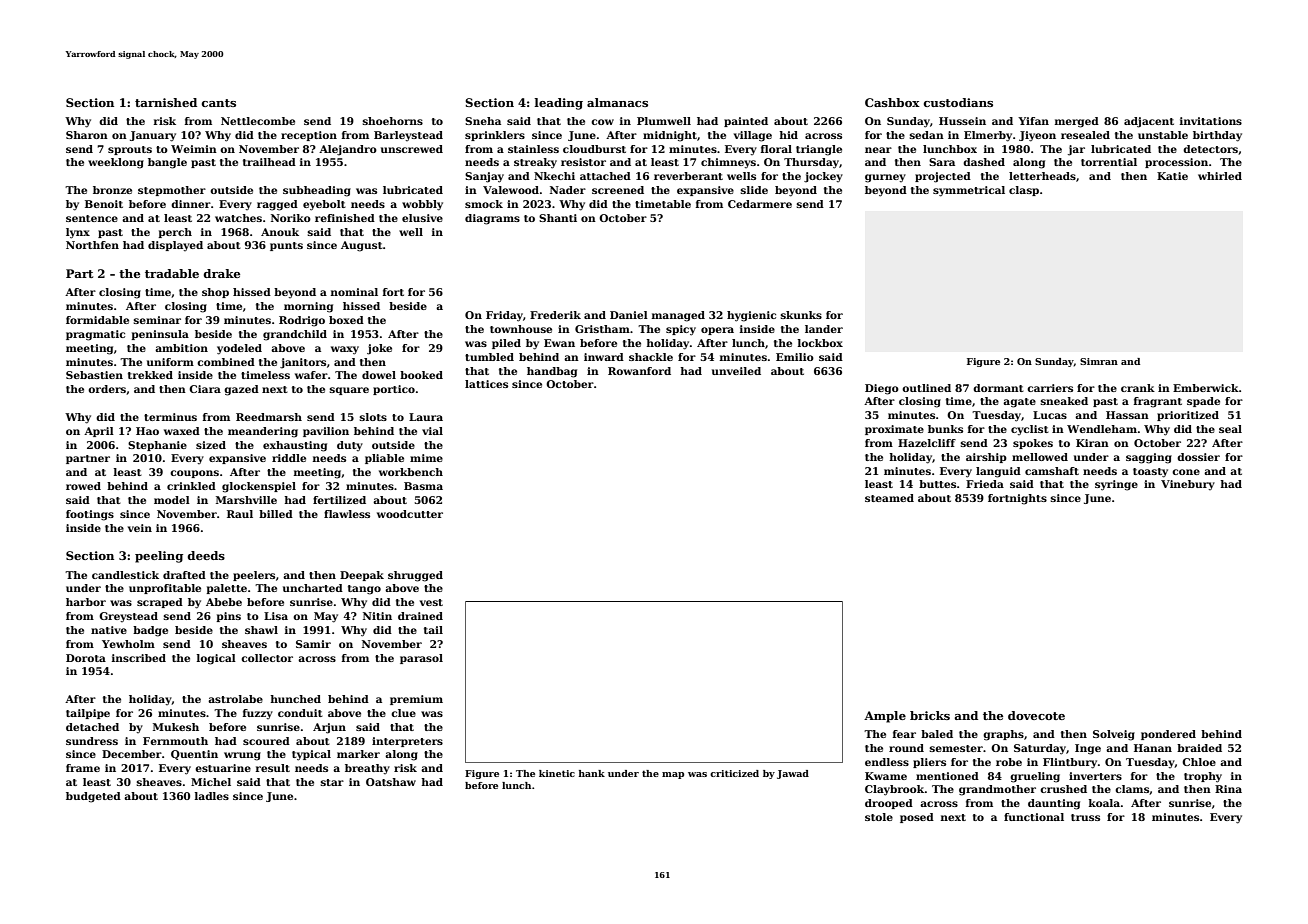 Image resolution: width=1308 pixels, height=924 pixels. I want to click on shackle, so click(651, 357).
